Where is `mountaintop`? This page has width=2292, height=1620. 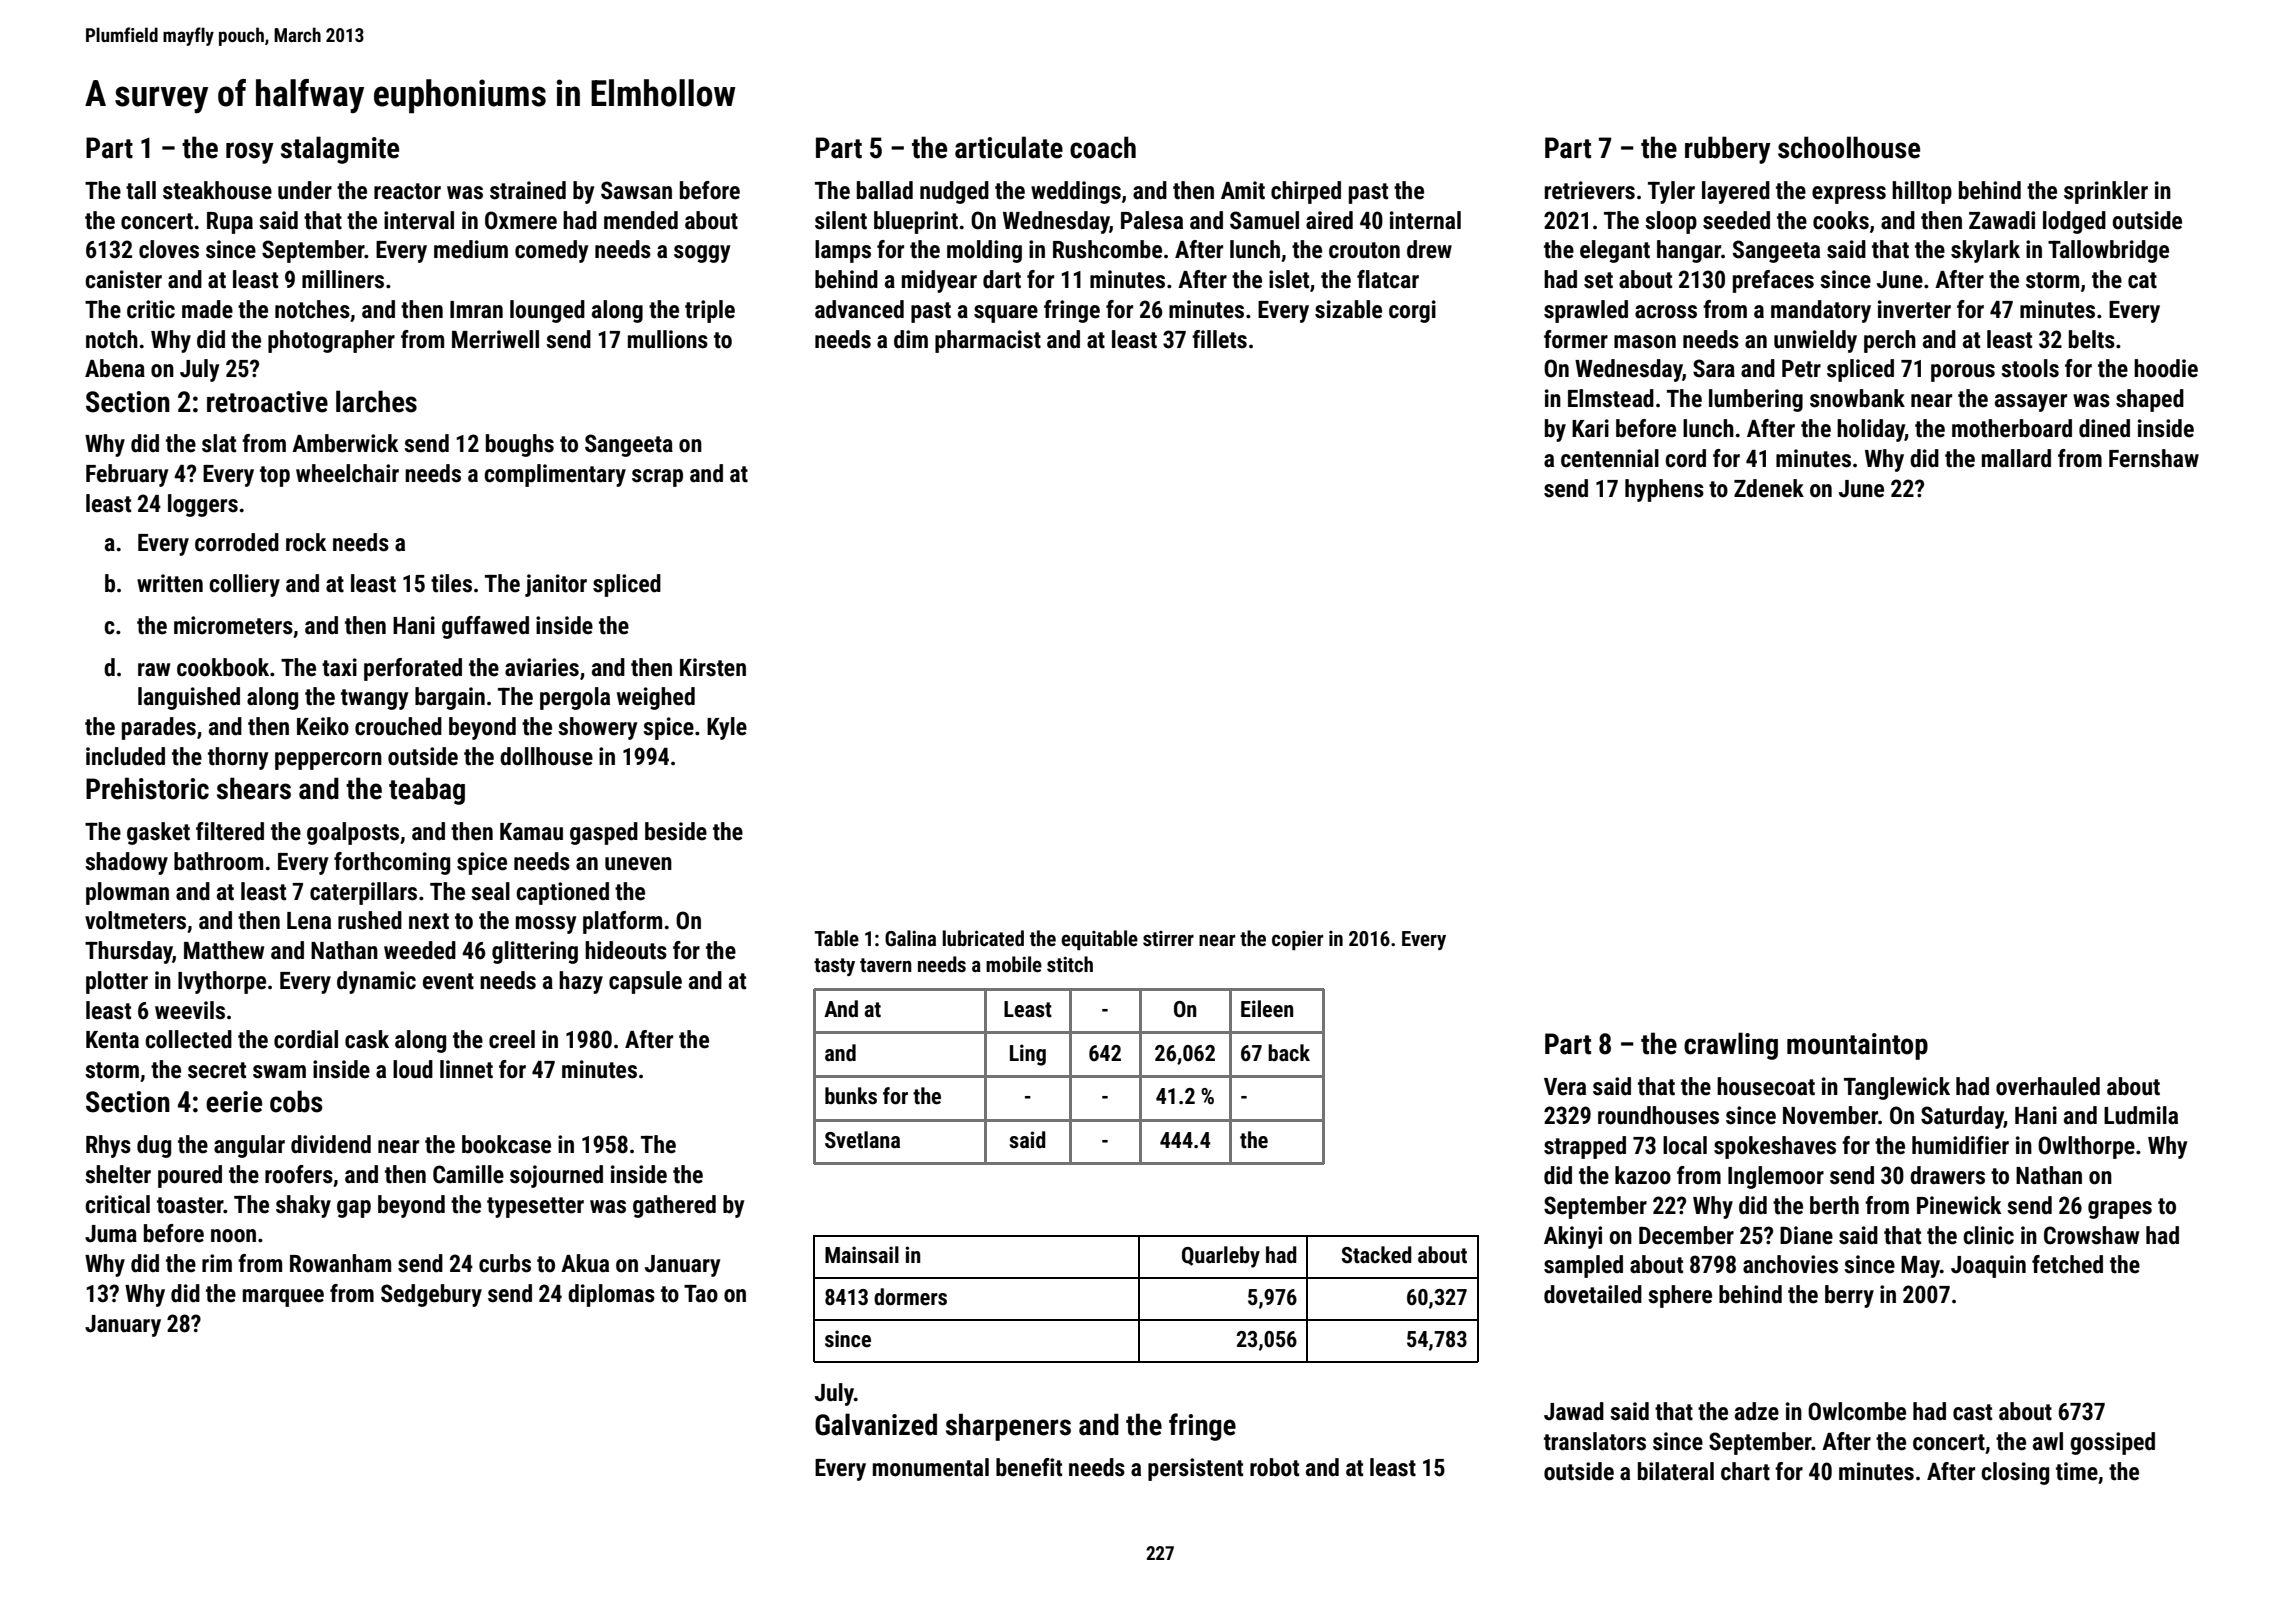
mountaintop is located at coordinates (1857, 1046).
